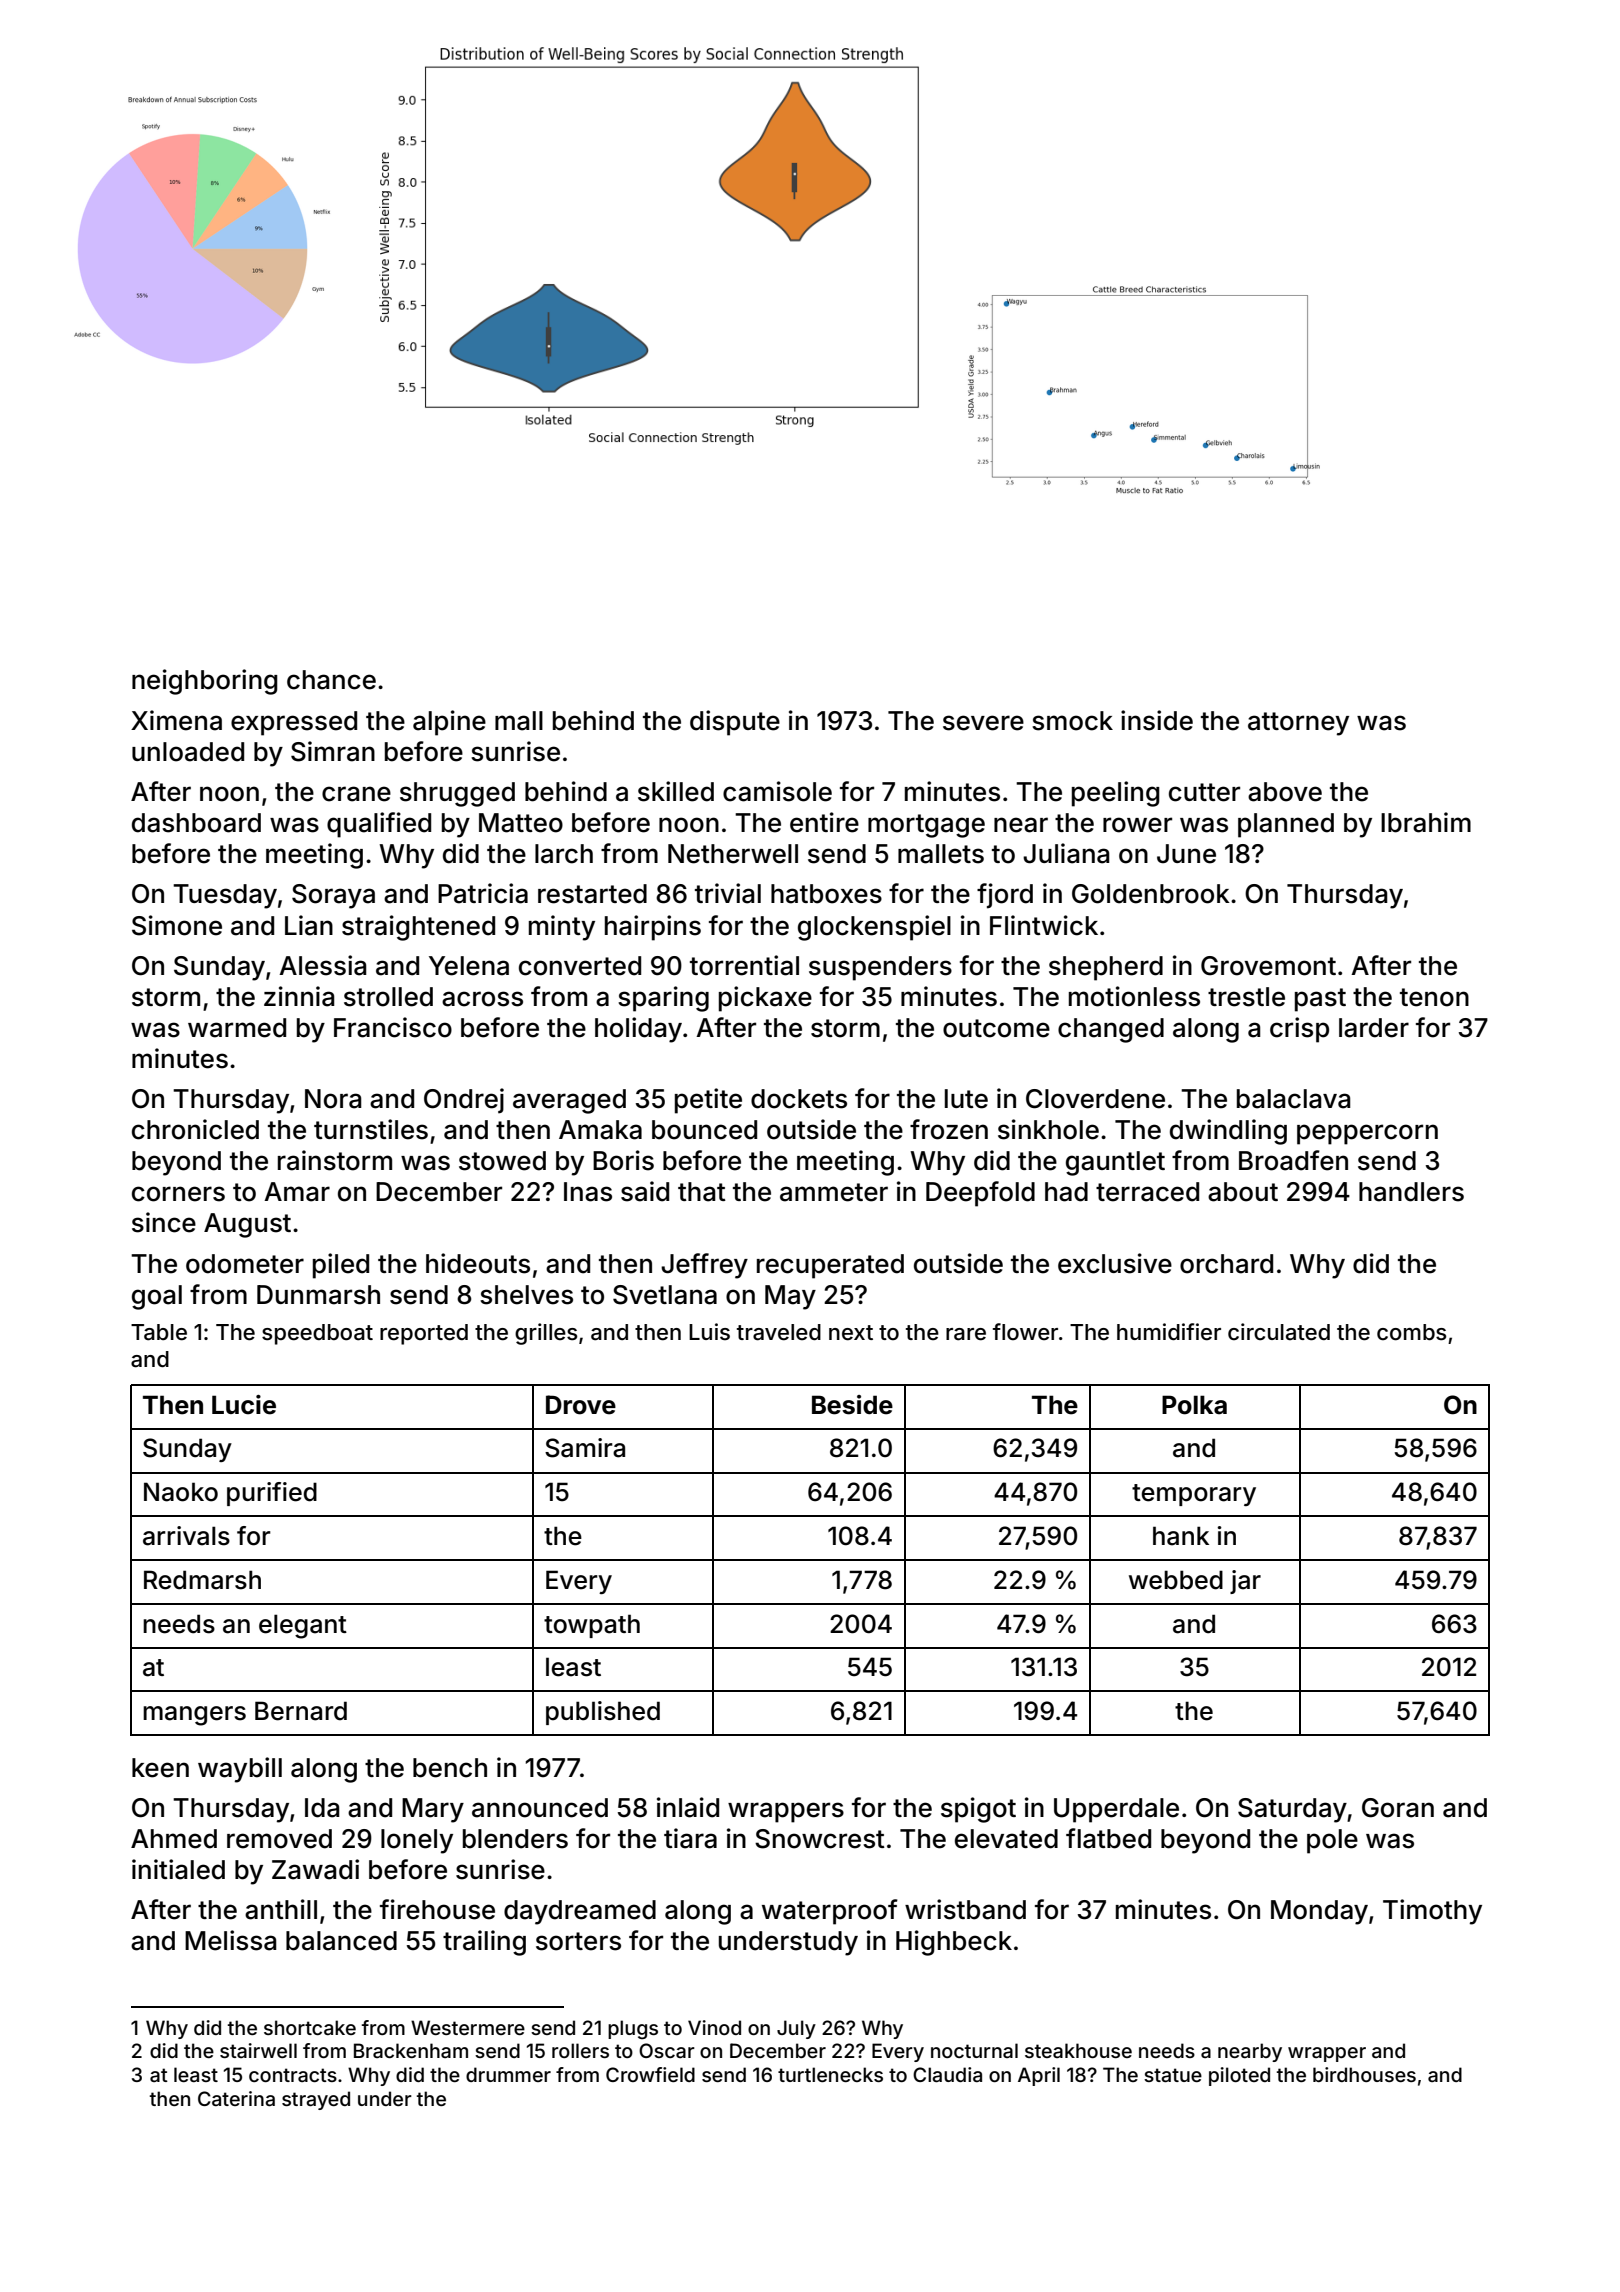  What do you see at coordinates (688, 1807) in the screenshot?
I see `inlaid` at bounding box center [688, 1807].
